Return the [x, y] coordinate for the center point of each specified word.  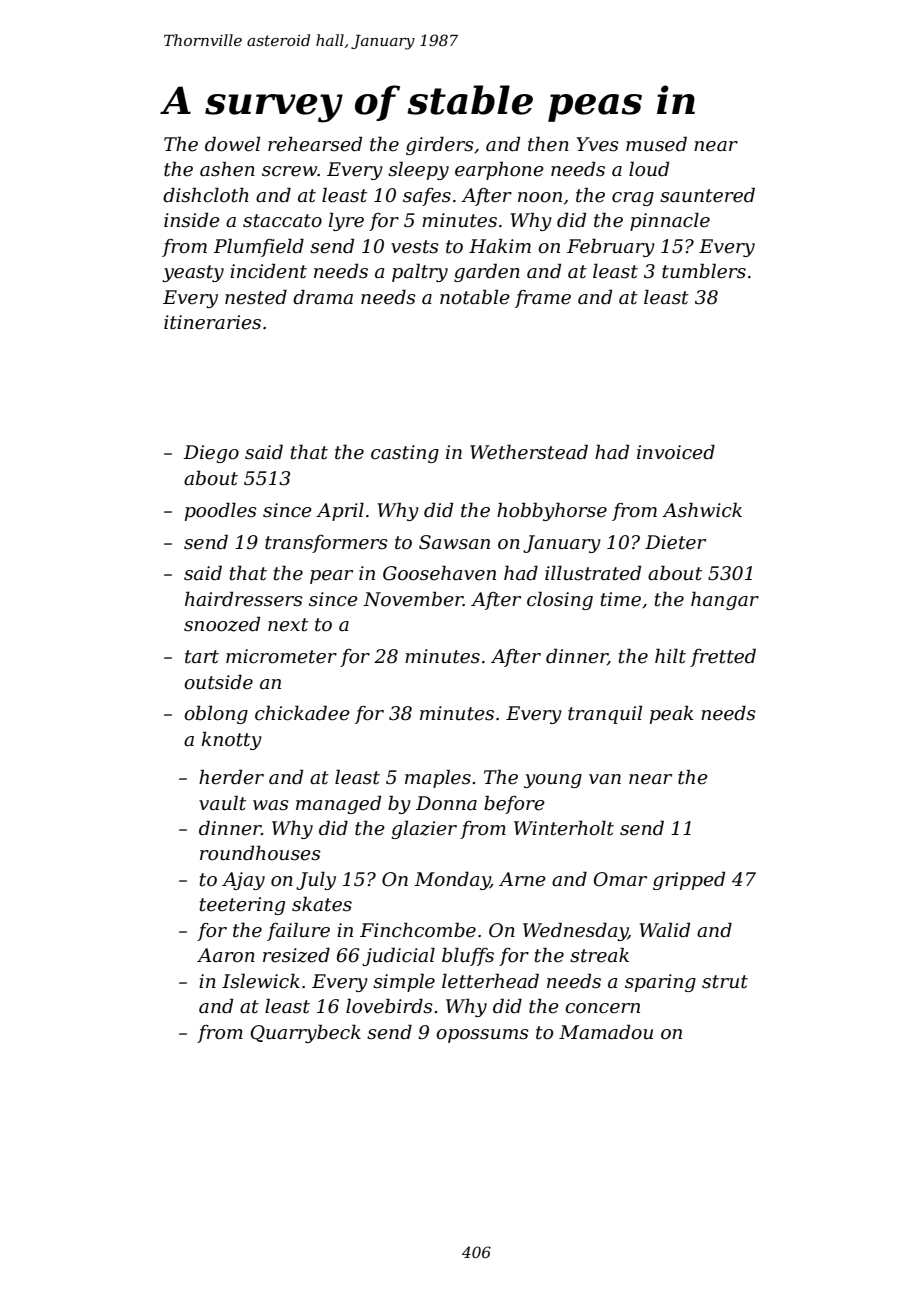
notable [475, 297]
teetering [242, 906]
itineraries [212, 322]
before [514, 804]
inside [192, 220]
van [605, 779]
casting [405, 454]
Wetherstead [529, 452]
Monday [452, 880]
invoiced [676, 452]
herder [231, 777]
